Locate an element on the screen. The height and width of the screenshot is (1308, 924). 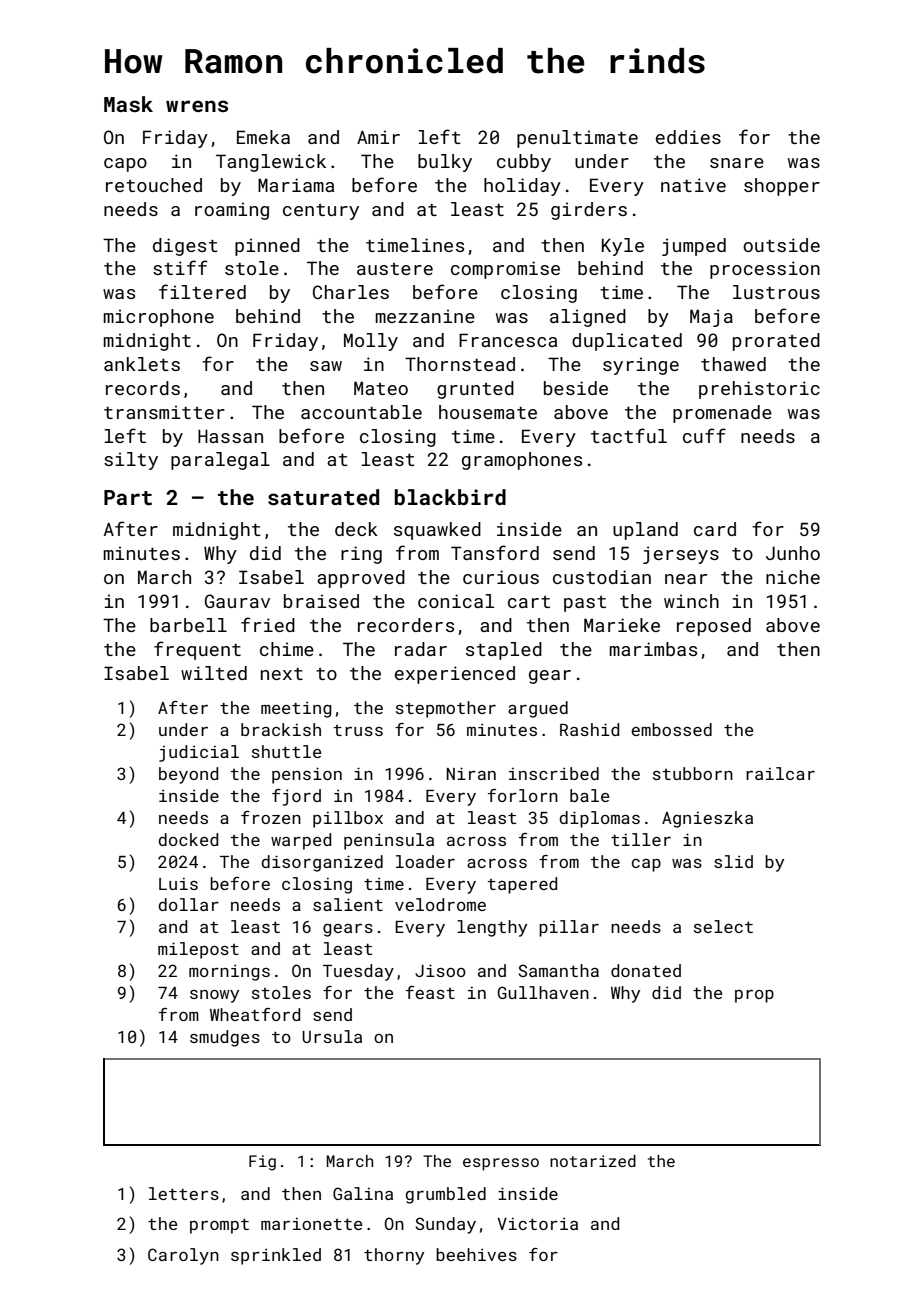
embossed is located at coordinates (671, 729).
